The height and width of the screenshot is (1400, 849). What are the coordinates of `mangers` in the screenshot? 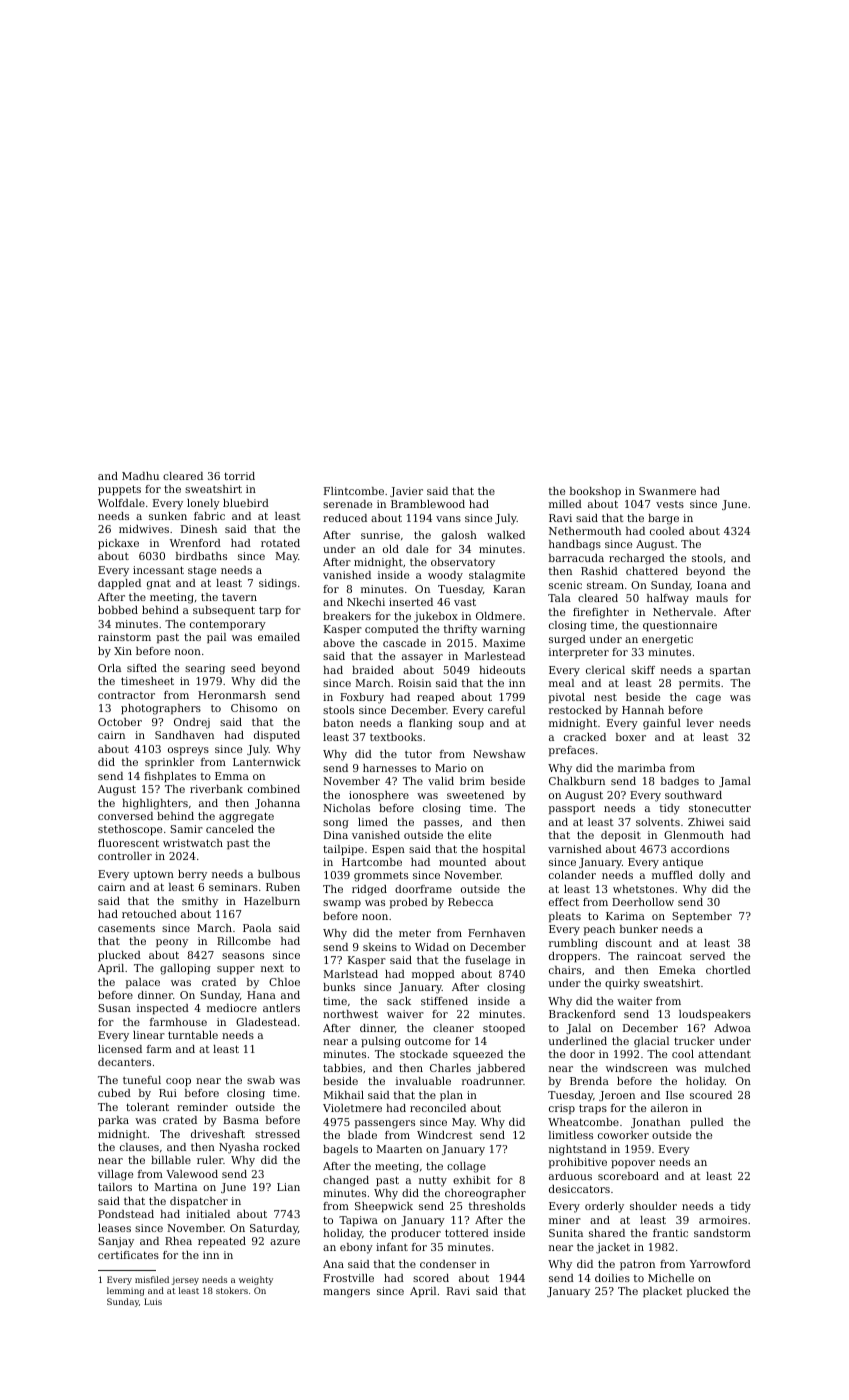 It's located at (346, 1293).
